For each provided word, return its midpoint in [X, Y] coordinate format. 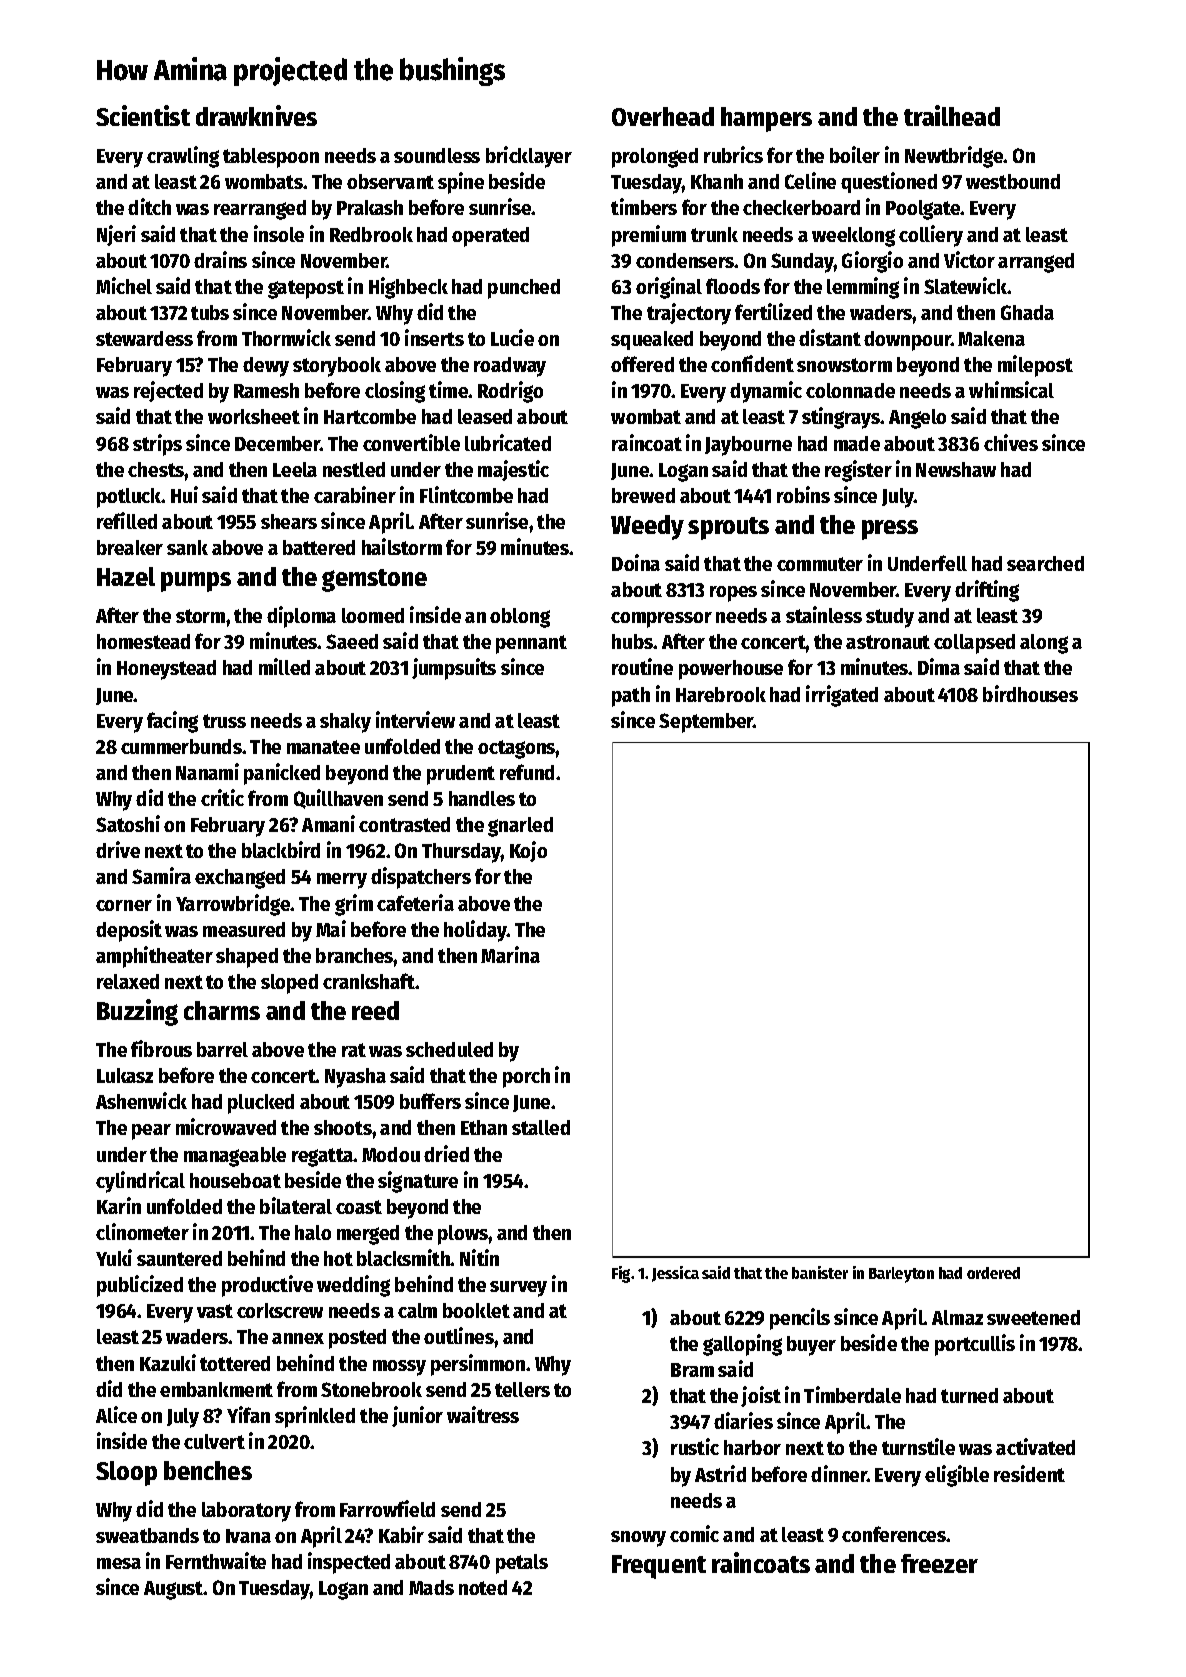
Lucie [512, 337]
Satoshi [128, 823]
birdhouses [1030, 693]
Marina [510, 954]
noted [483, 1587]
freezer [939, 1563]
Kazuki [168, 1362]
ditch [149, 206]
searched [1045, 563]
